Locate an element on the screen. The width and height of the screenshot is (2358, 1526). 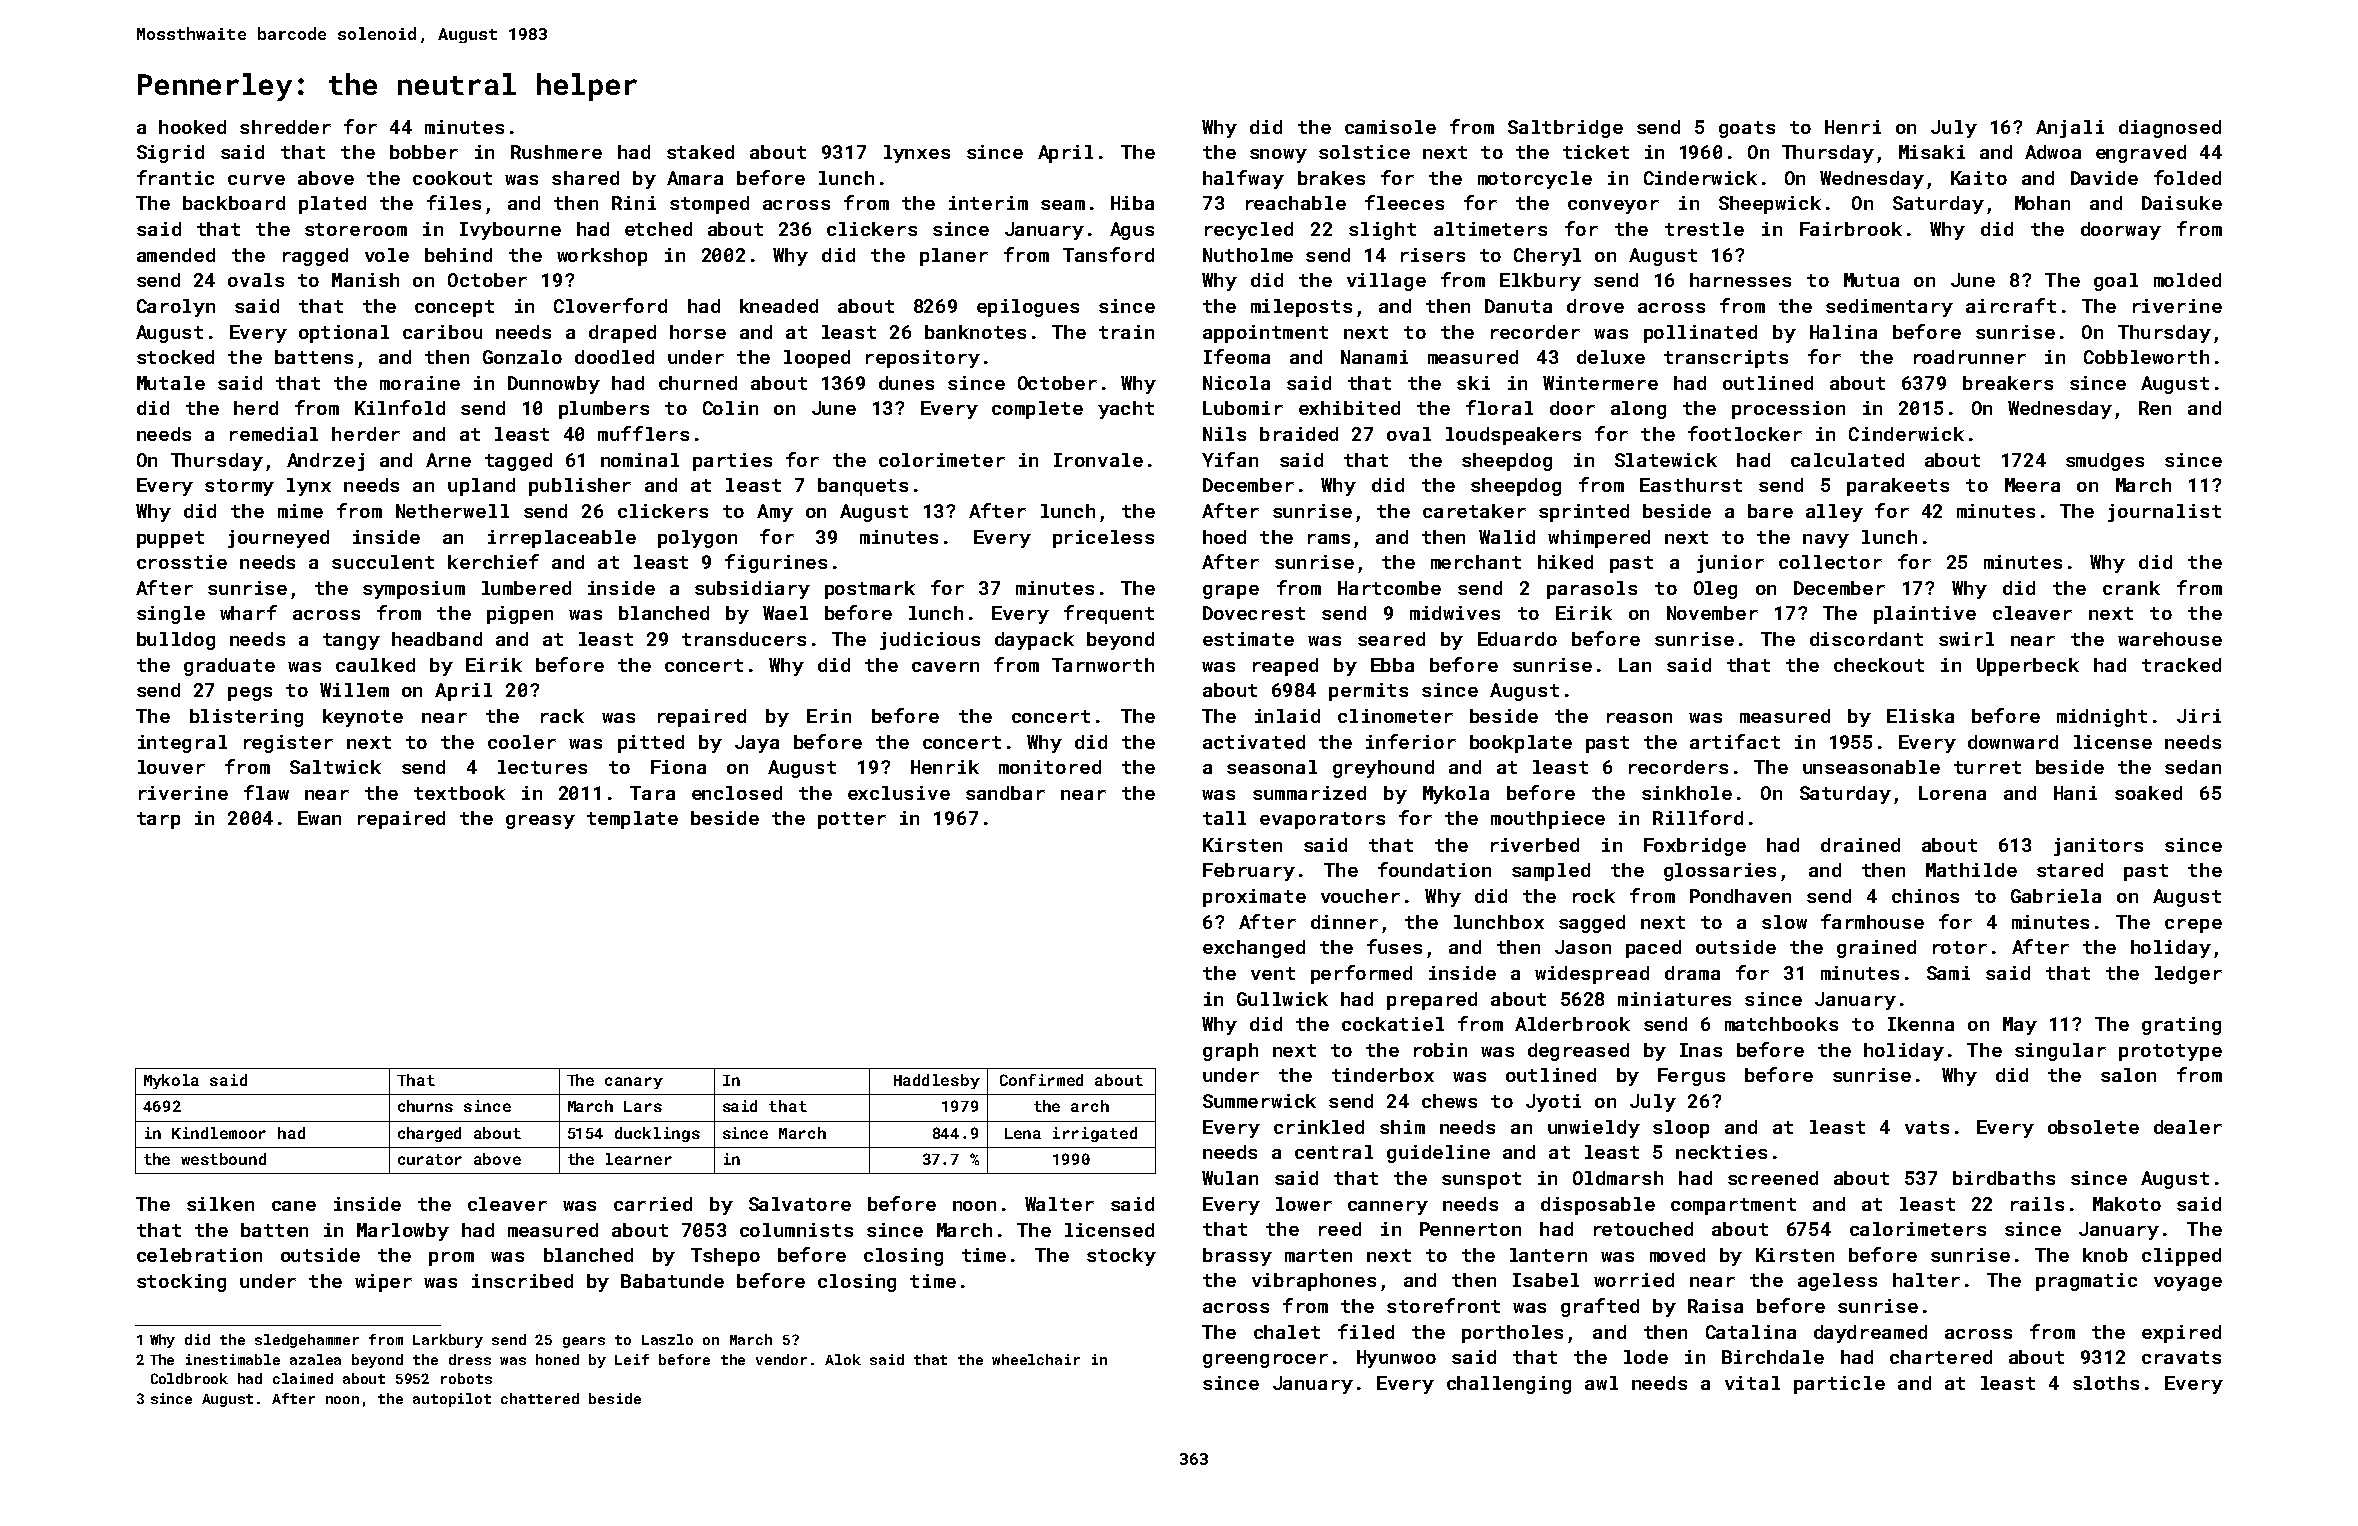
Cobbleworth is located at coordinates (2146, 357).
